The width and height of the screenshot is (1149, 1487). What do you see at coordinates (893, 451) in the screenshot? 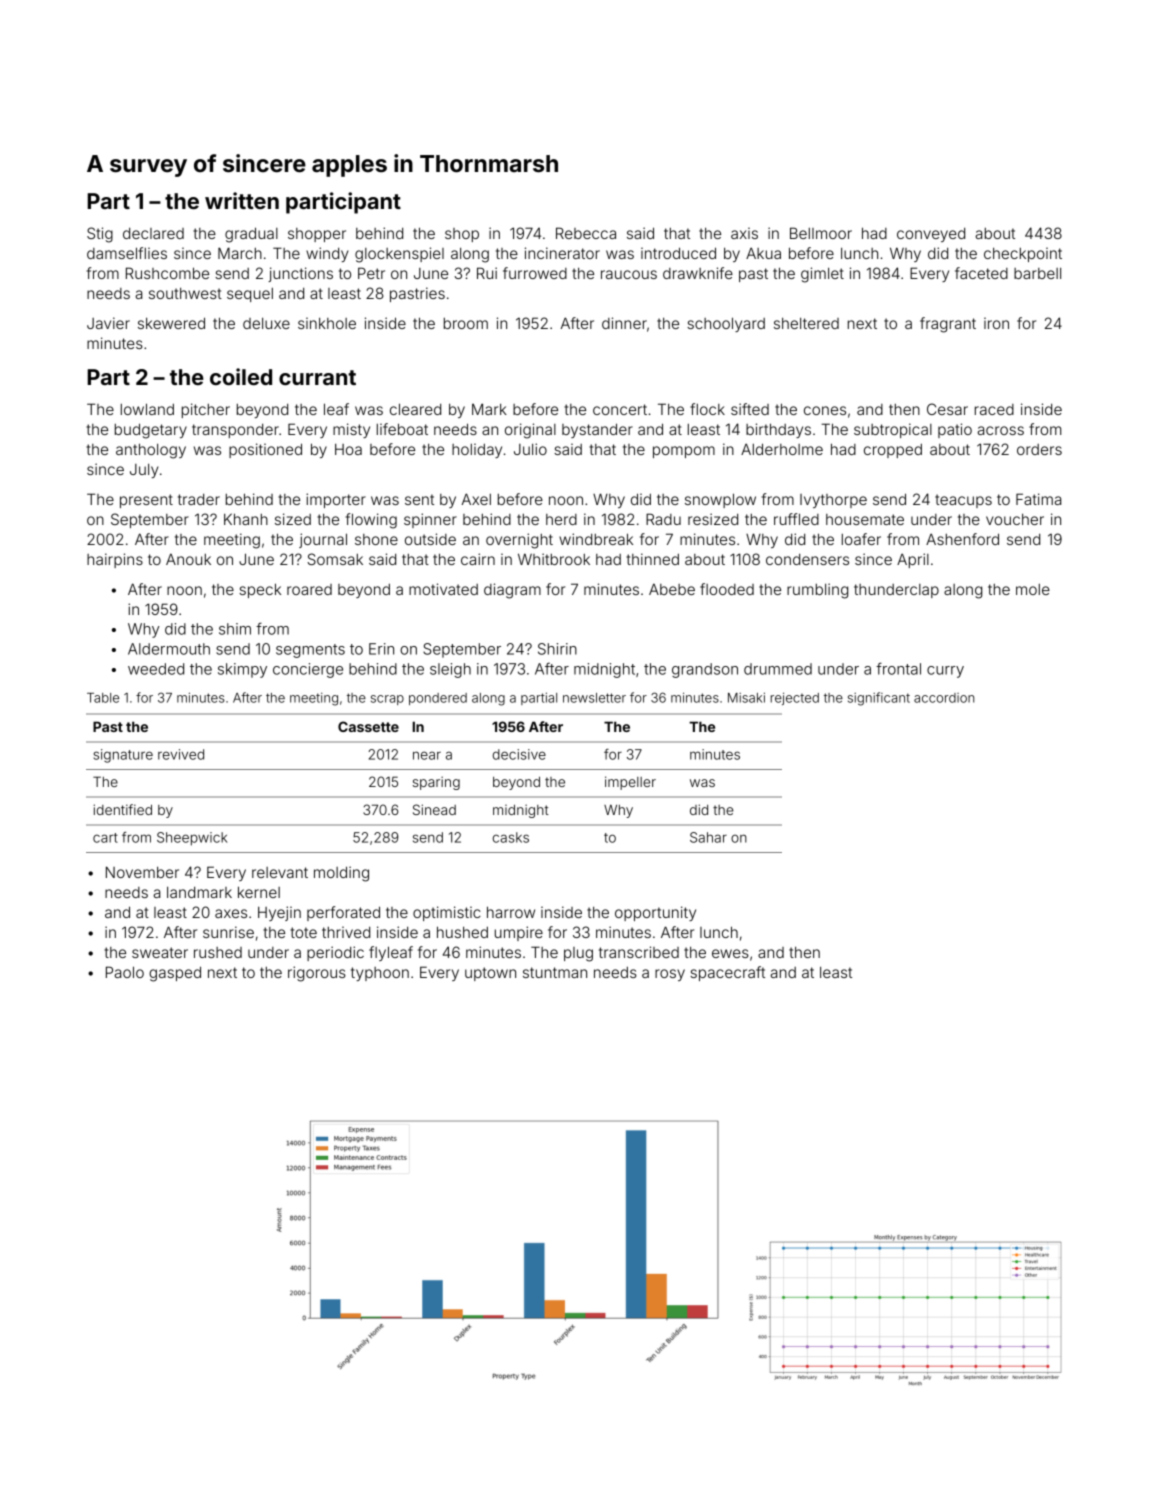
I see `cropped` at bounding box center [893, 451].
